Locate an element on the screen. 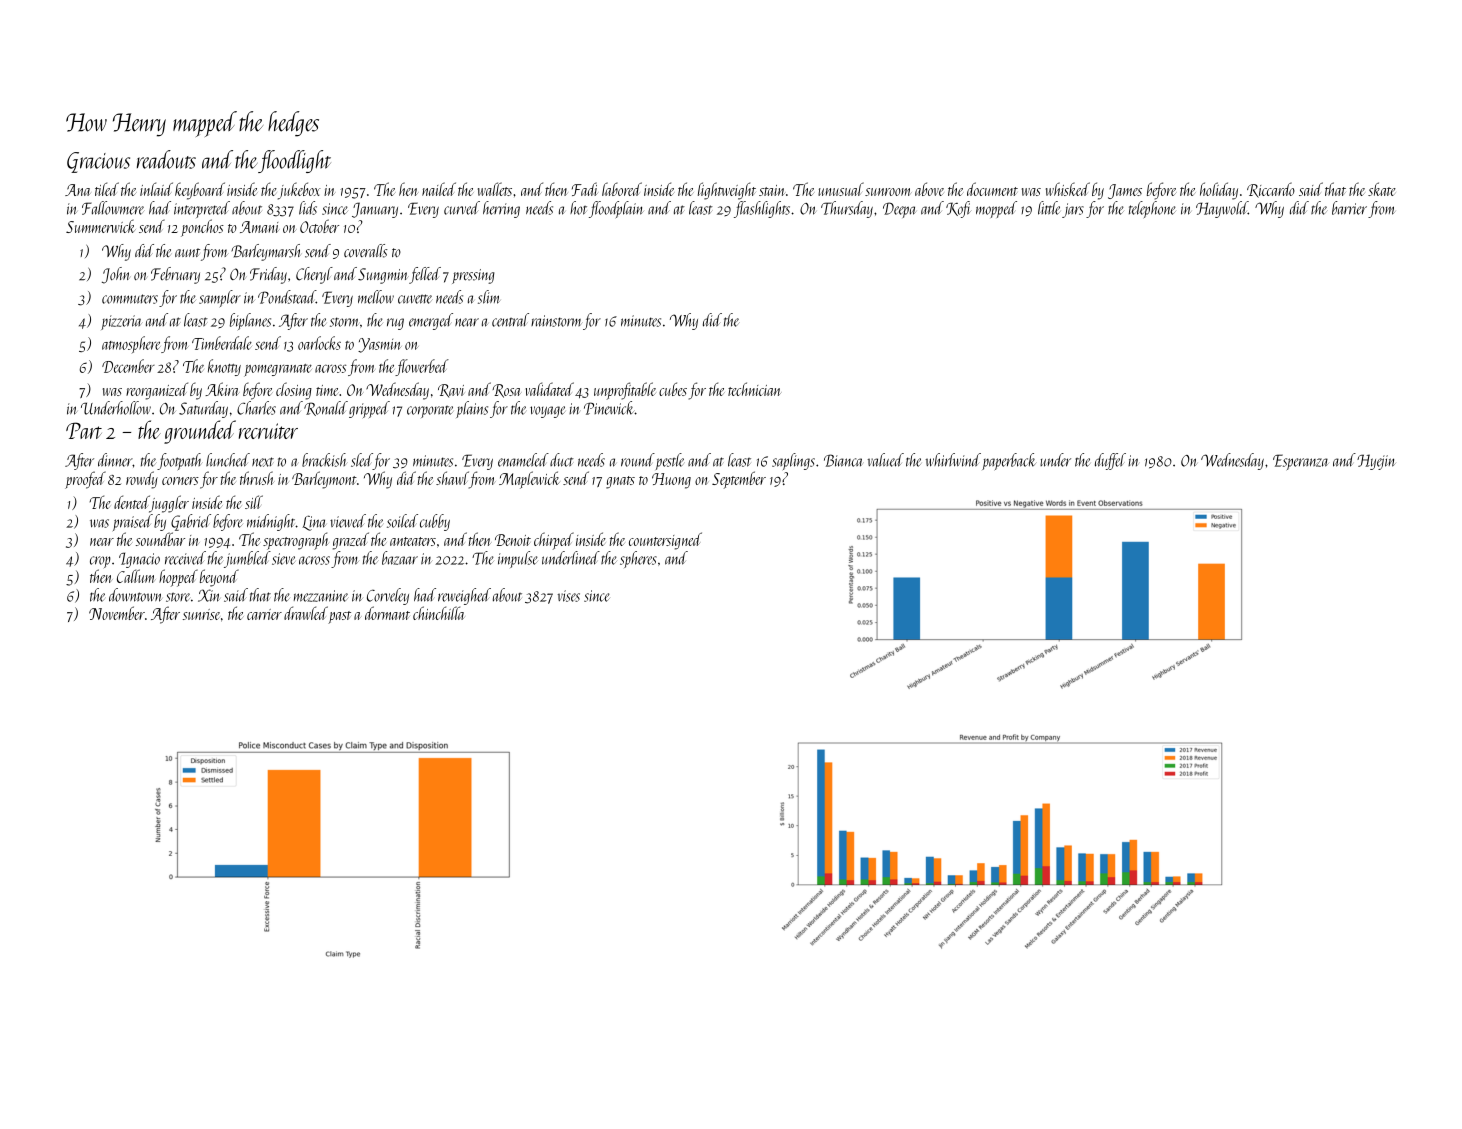  Hyejin is located at coordinates (1376, 462).
